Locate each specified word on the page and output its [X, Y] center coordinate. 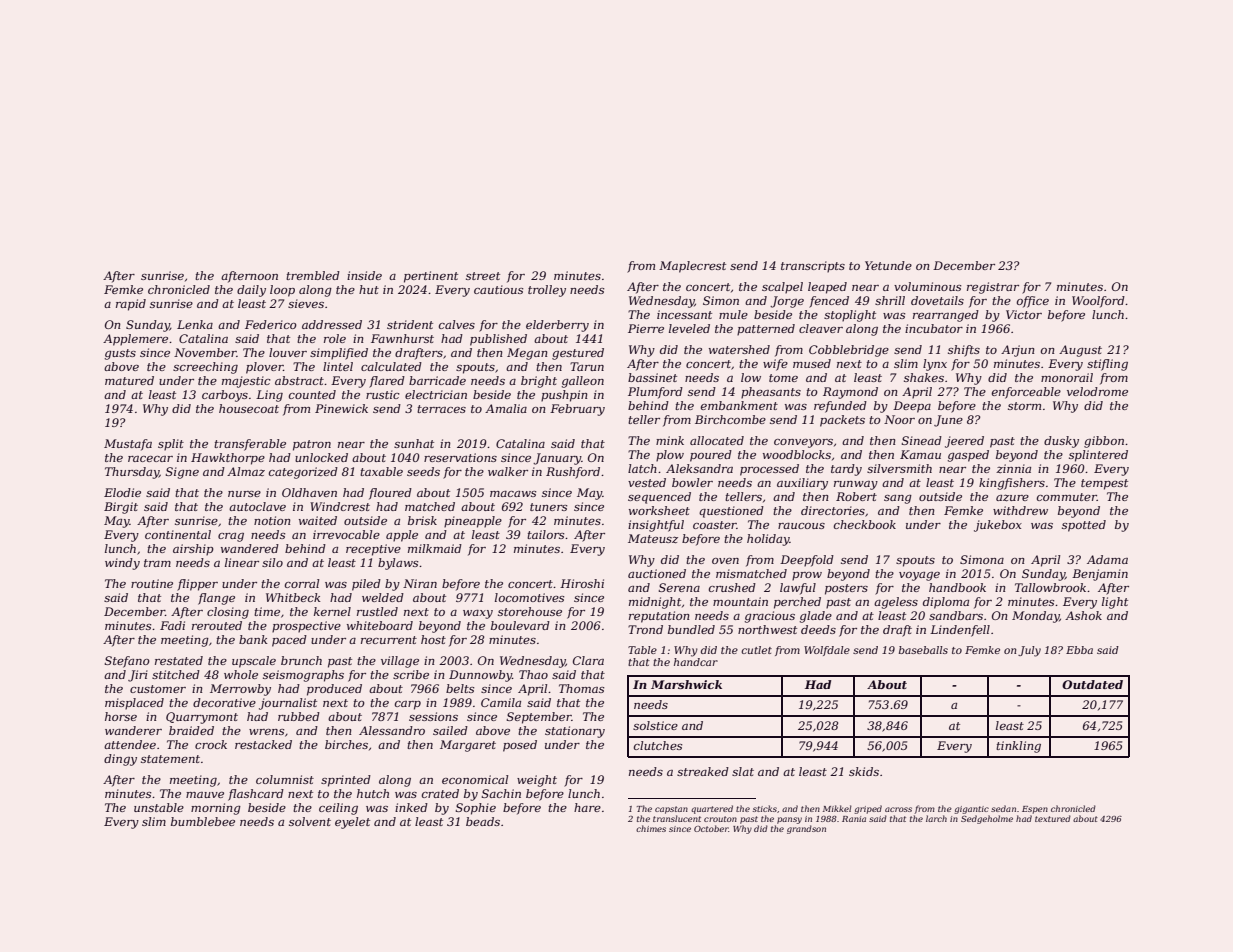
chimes [651, 828]
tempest [1104, 484]
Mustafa [128, 445]
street [483, 276]
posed [520, 746]
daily [251, 291]
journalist [288, 704]
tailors [545, 534]
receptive [373, 550]
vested [647, 482]
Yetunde [888, 265]
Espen [1035, 810]
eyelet [352, 823]
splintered [1098, 456]
